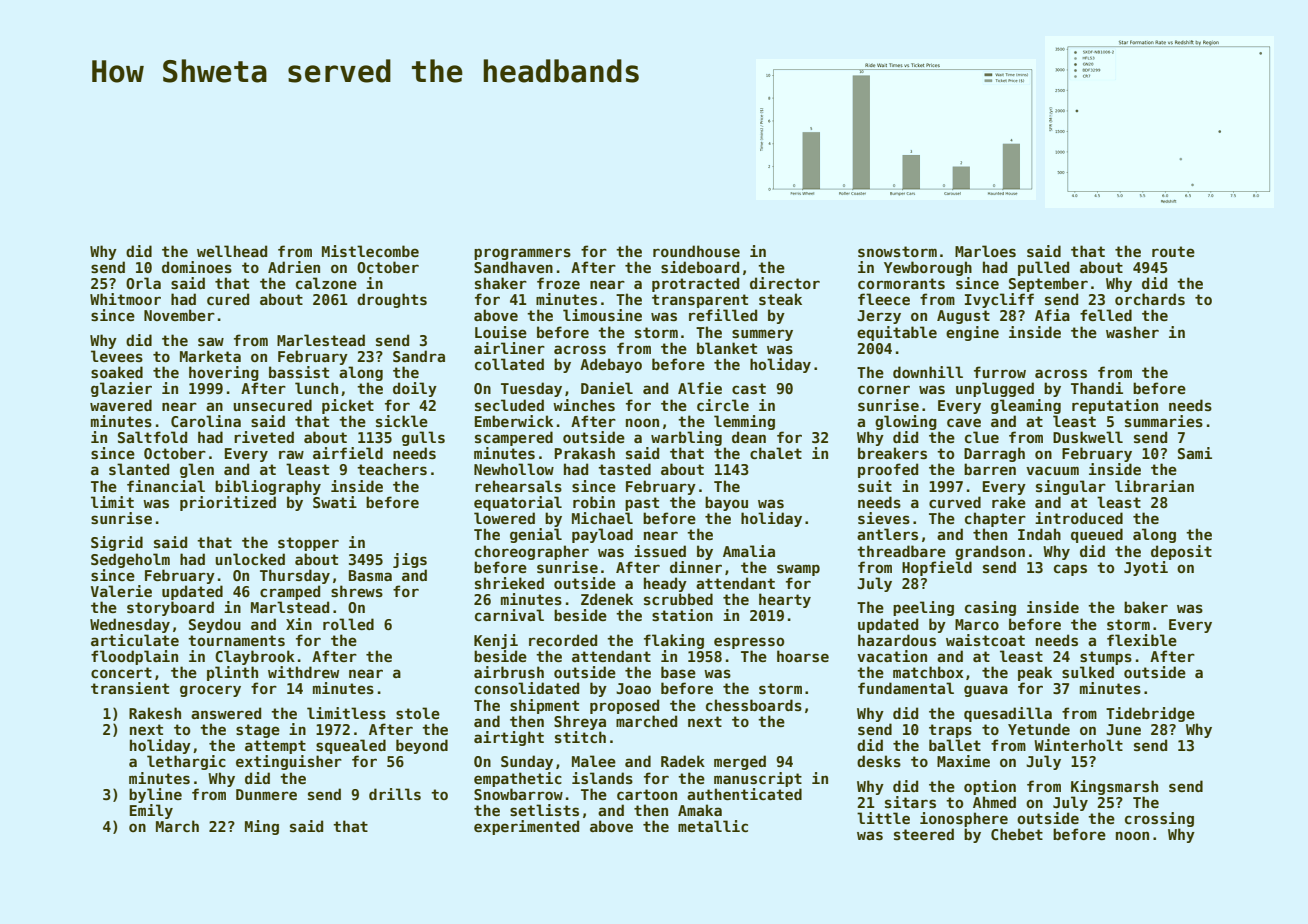 The height and width of the document is (924, 1308). Describe the element at coordinates (303, 672) in the document. I see `withdrew` at that location.
